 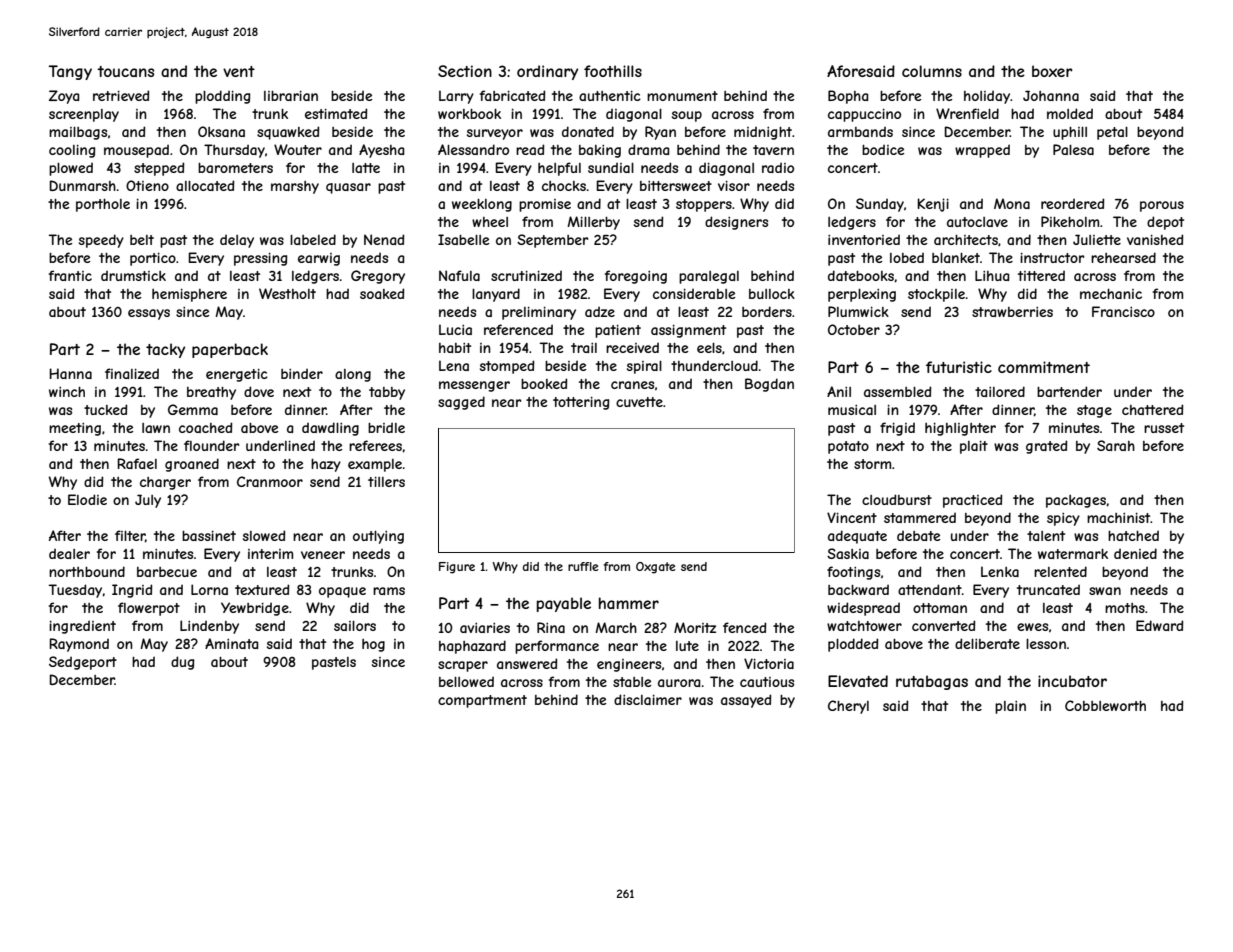 I want to click on eels, so click(x=709, y=348).
